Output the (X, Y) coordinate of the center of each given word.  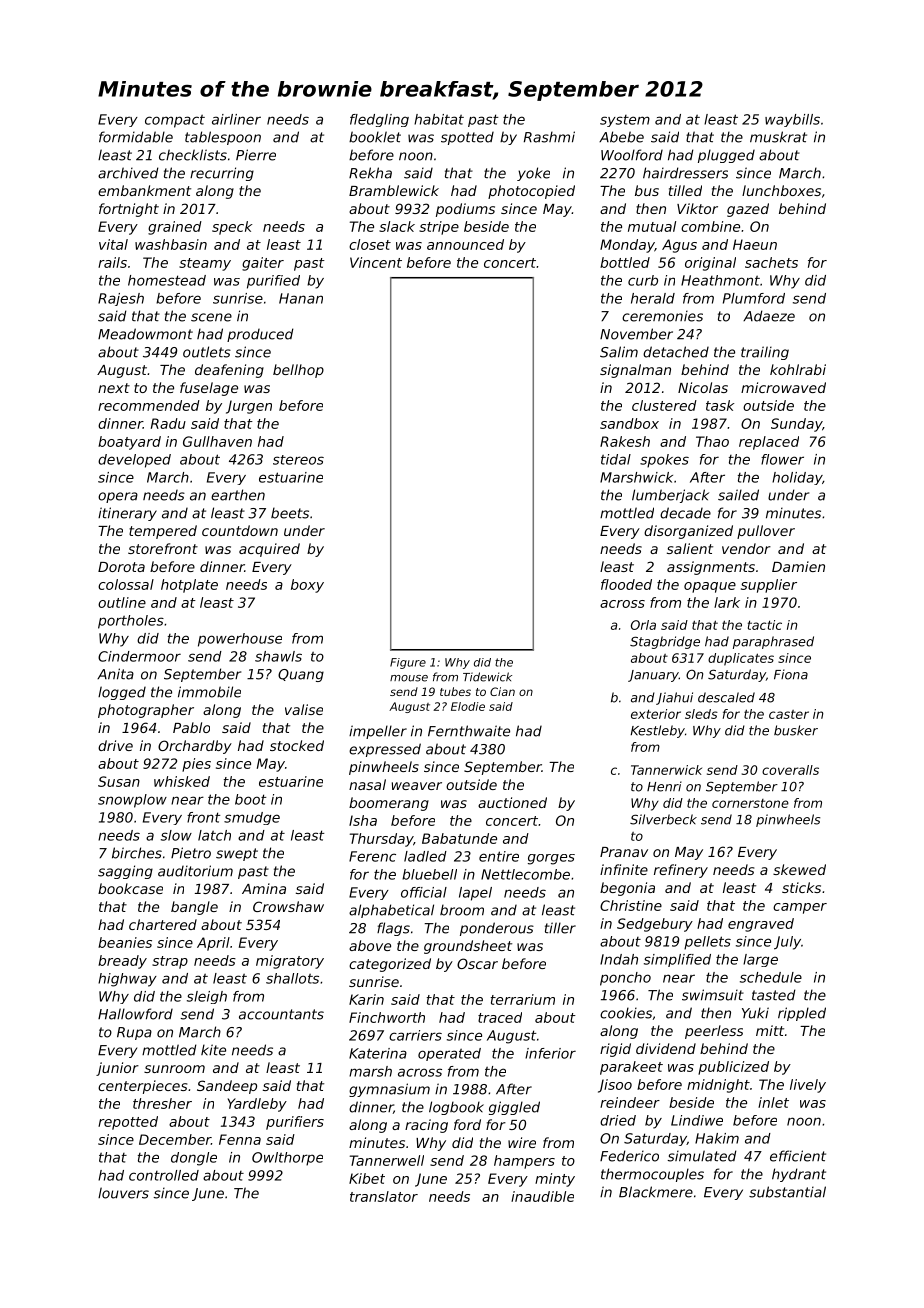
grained (175, 228)
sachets (771, 262)
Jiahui (674, 698)
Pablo (191, 727)
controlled (164, 1175)
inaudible (542, 1196)
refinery (681, 871)
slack (397, 226)
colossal (126, 584)
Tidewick (487, 677)
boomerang (389, 804)
